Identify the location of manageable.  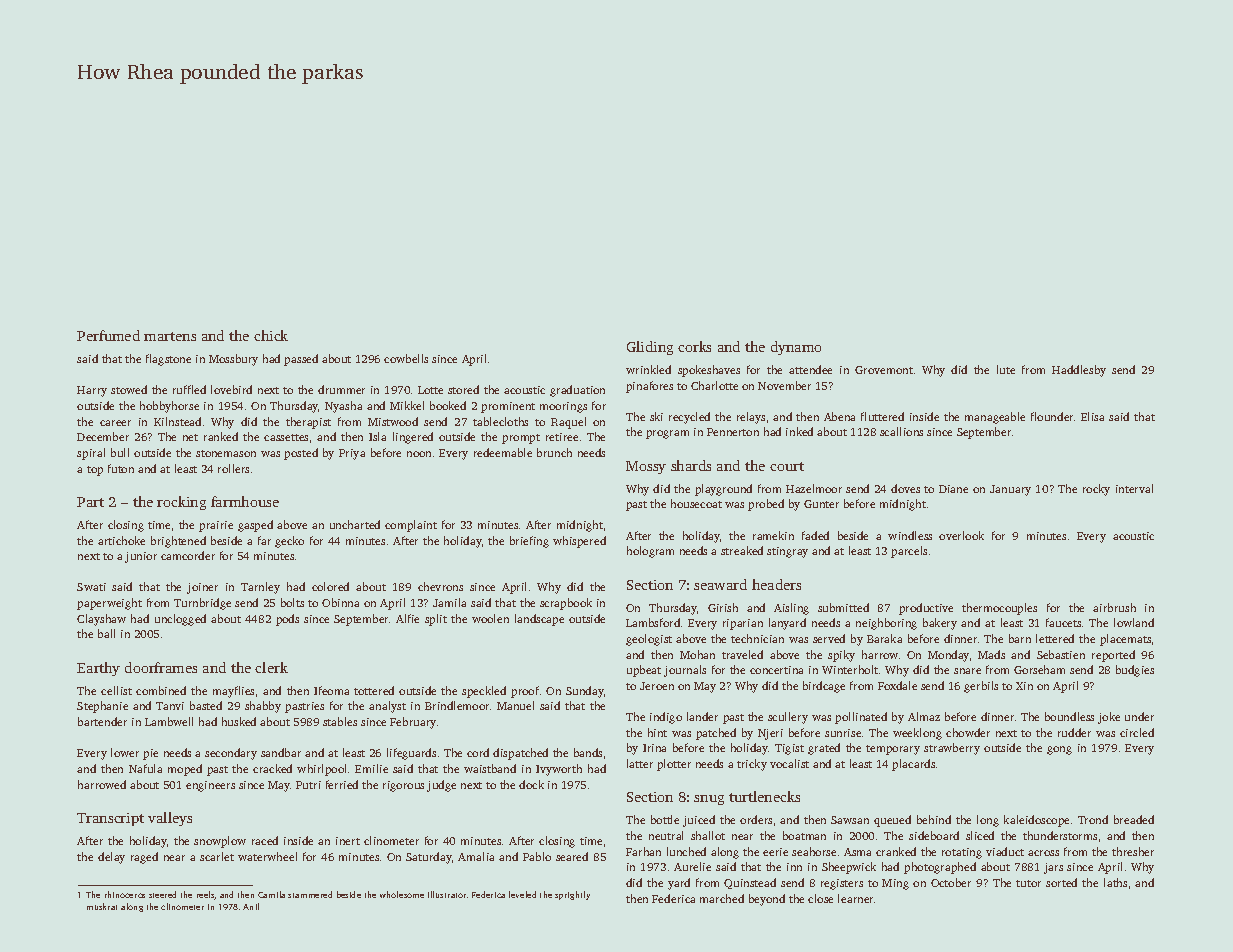
(995, 418).
